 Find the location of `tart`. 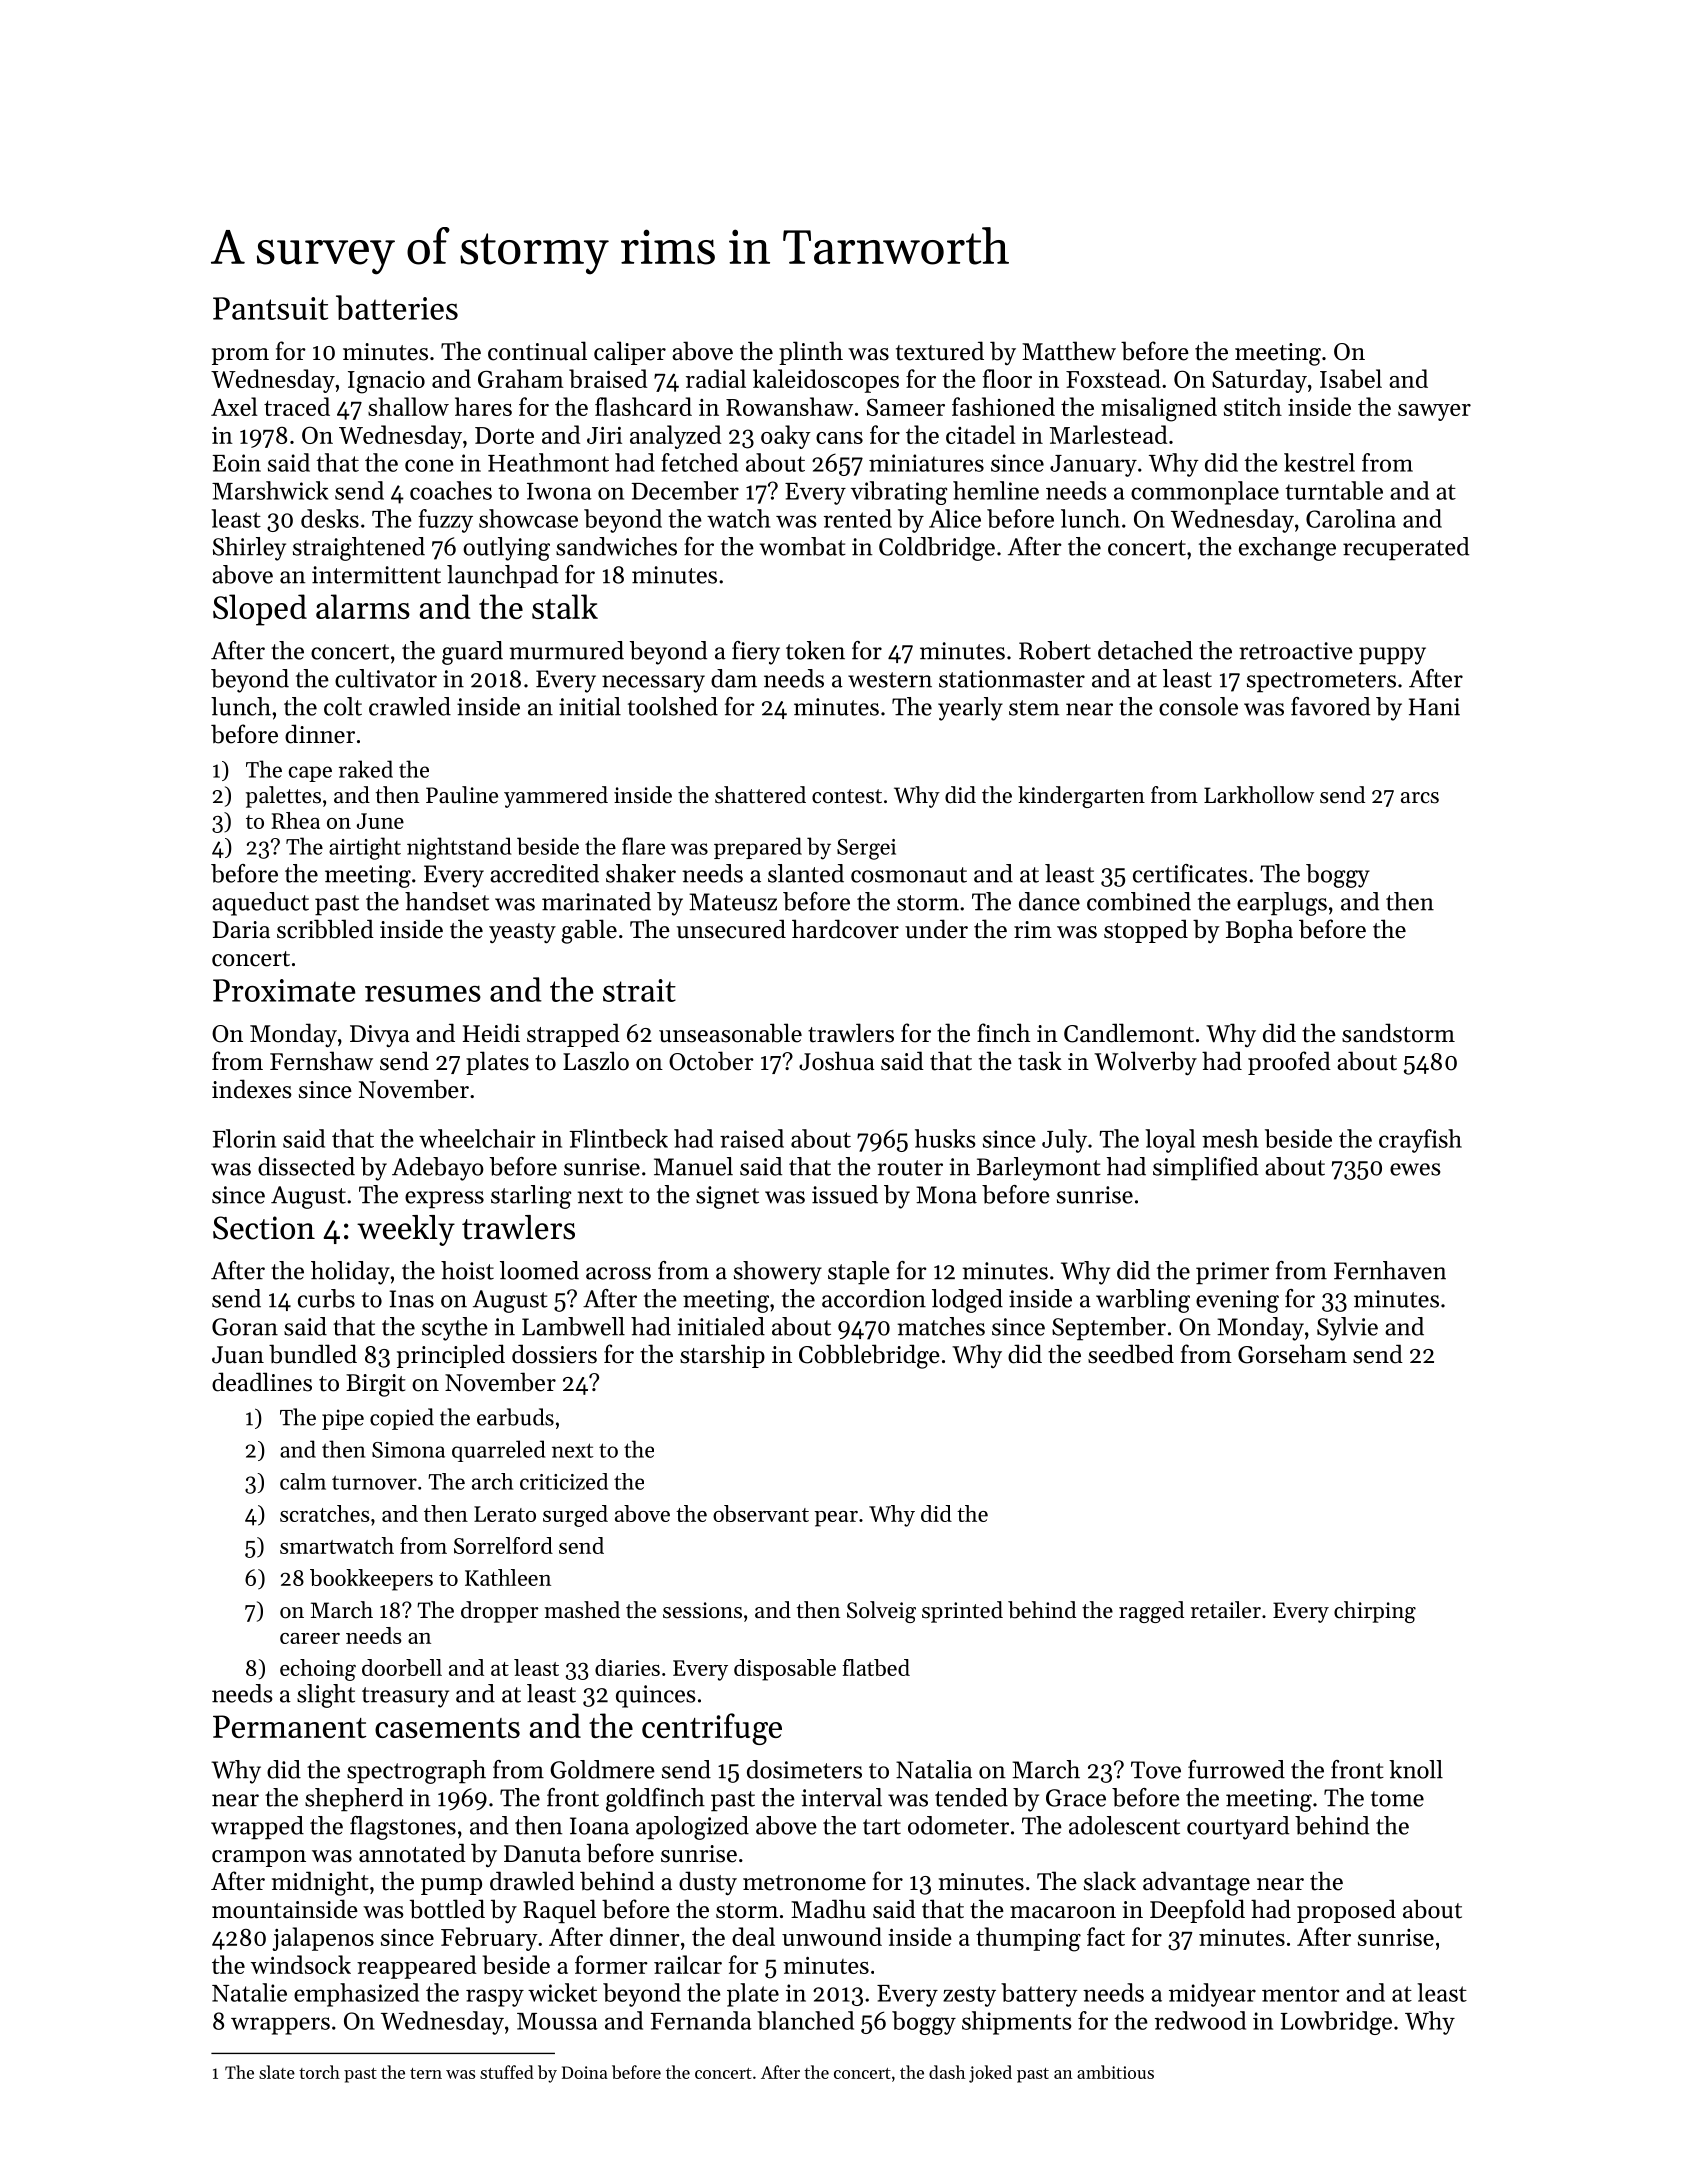

tart is located at coordinates (882, 1827).
